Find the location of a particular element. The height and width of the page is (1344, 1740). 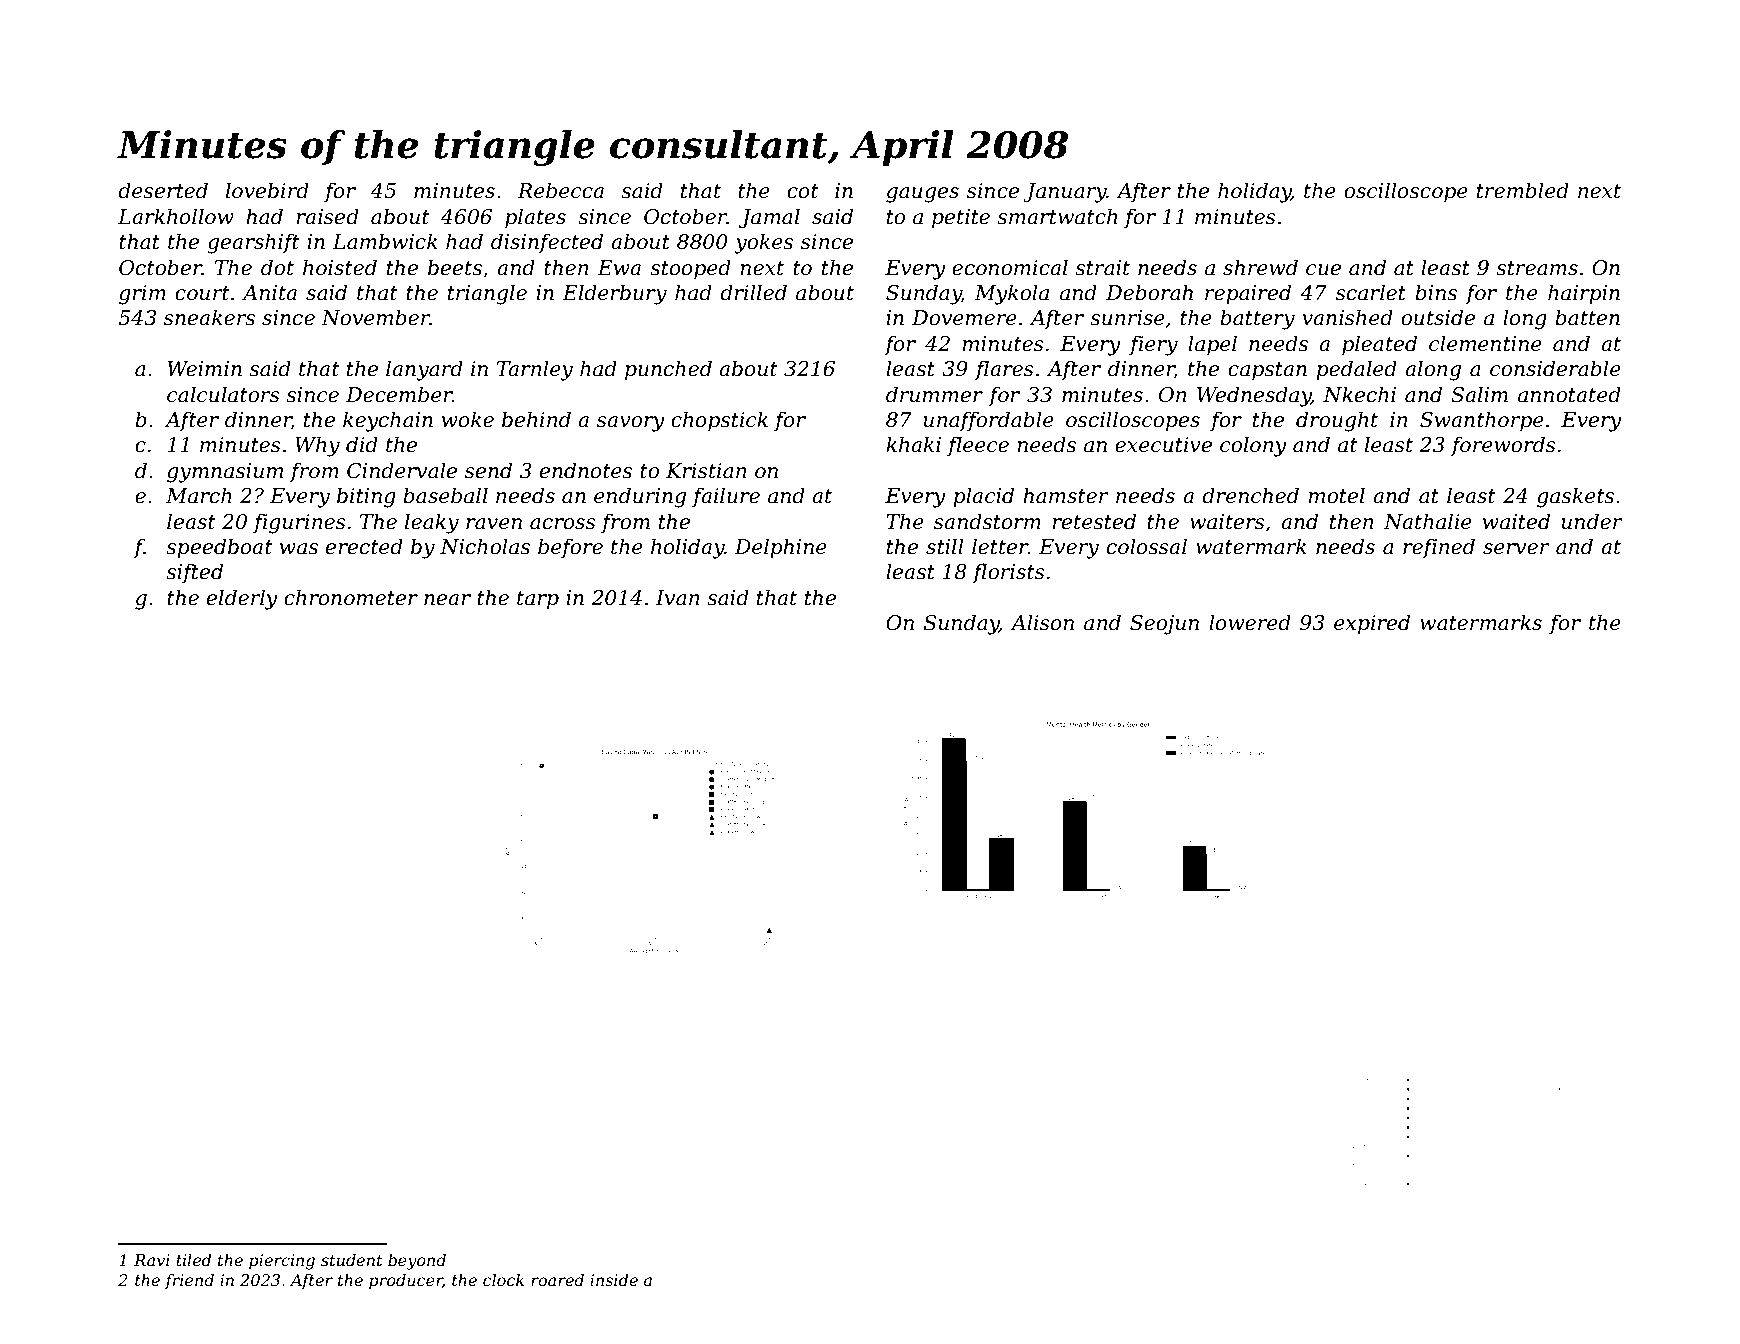

calculators is located at coordinates (223, 394).
